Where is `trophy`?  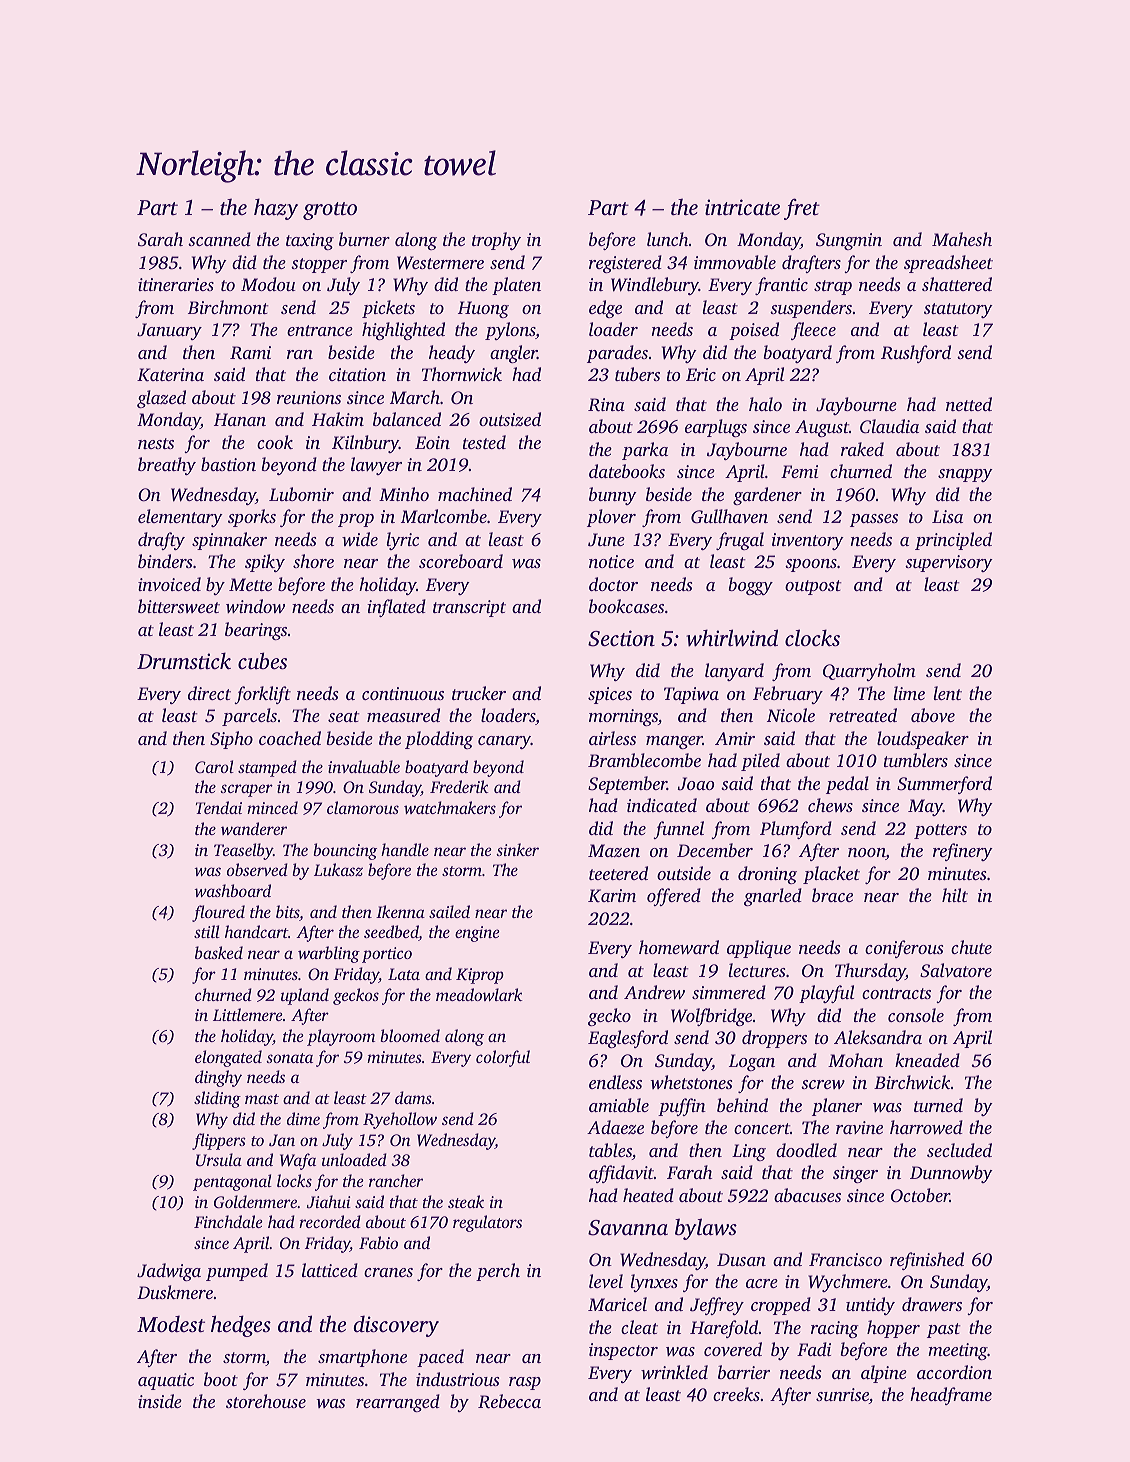
trophy is located at coordinates (496, 241).
